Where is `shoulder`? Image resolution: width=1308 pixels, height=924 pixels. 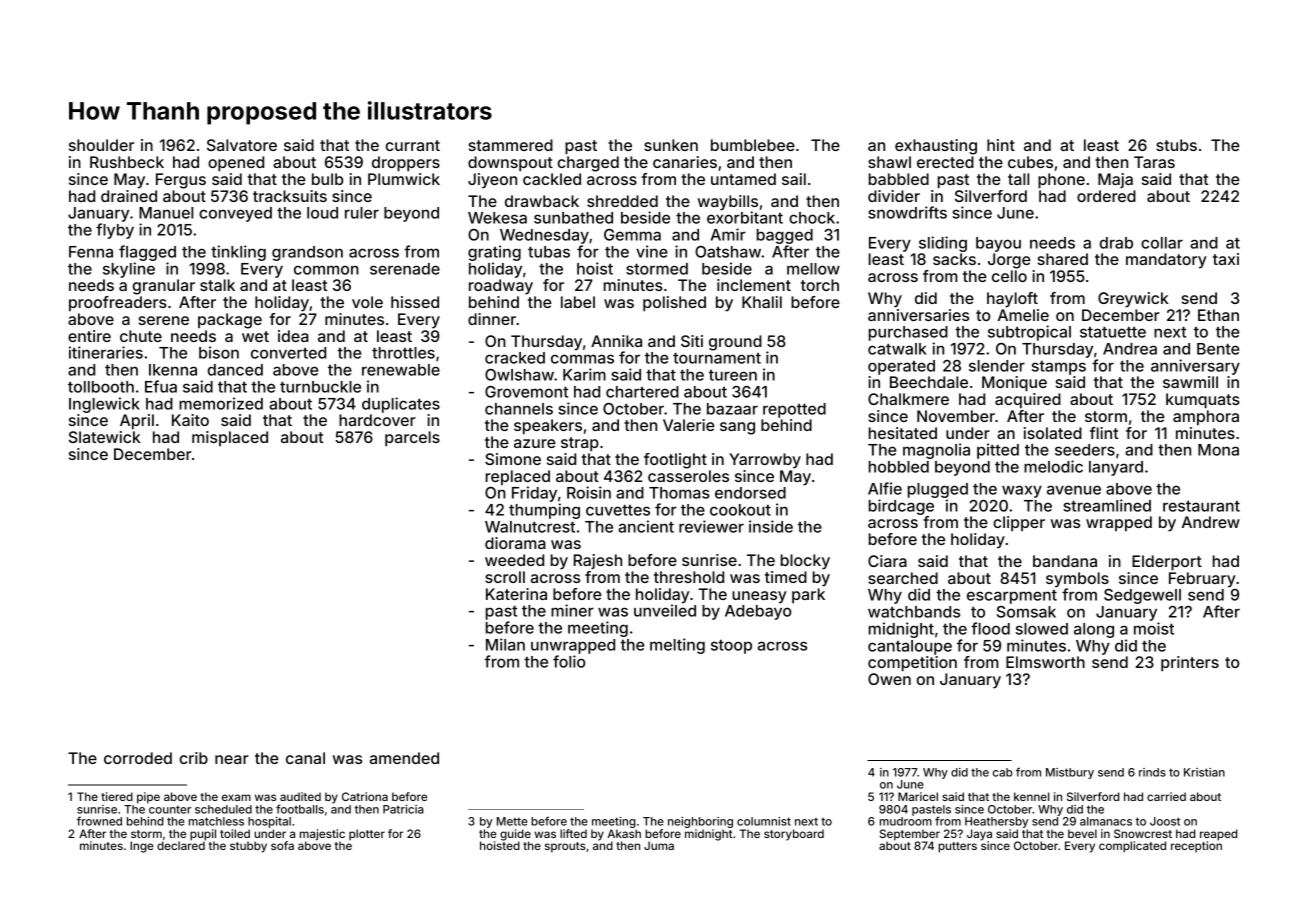
shoulder is located at coordinates (101, 145).
